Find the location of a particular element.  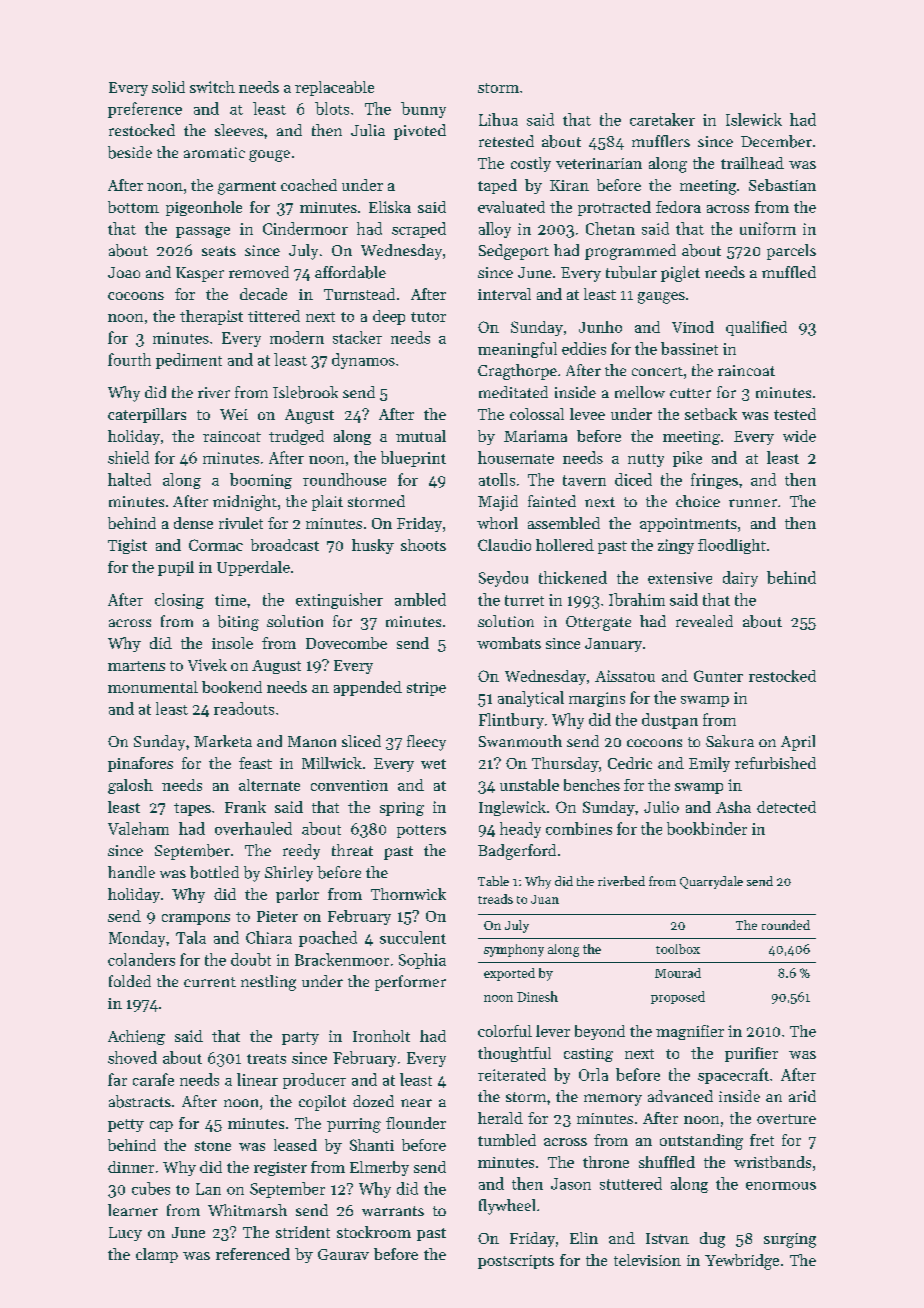

tapes is located at coordinates (192, 809).
